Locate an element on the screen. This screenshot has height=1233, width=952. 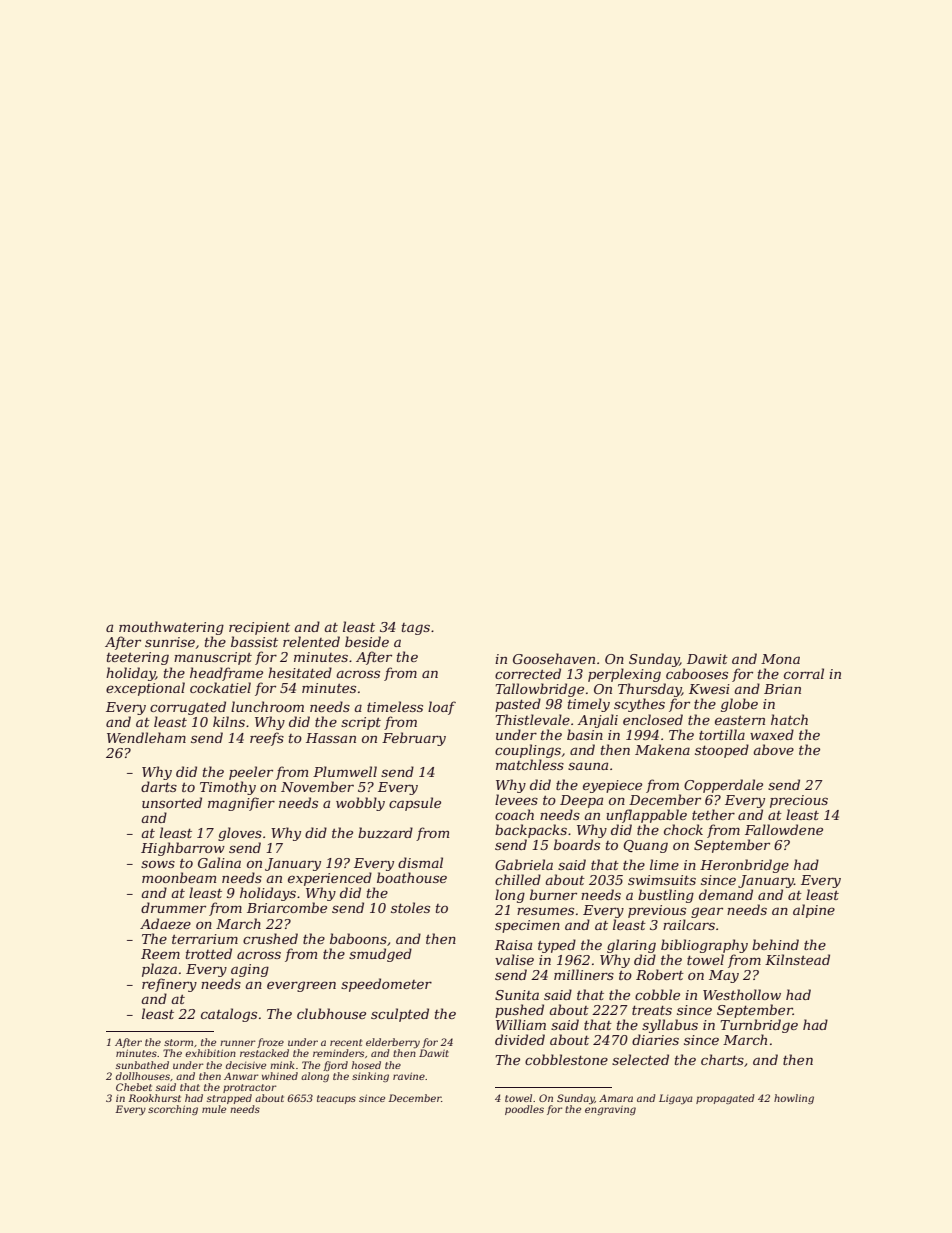
ravine is located at coordinates (409, 1076).
